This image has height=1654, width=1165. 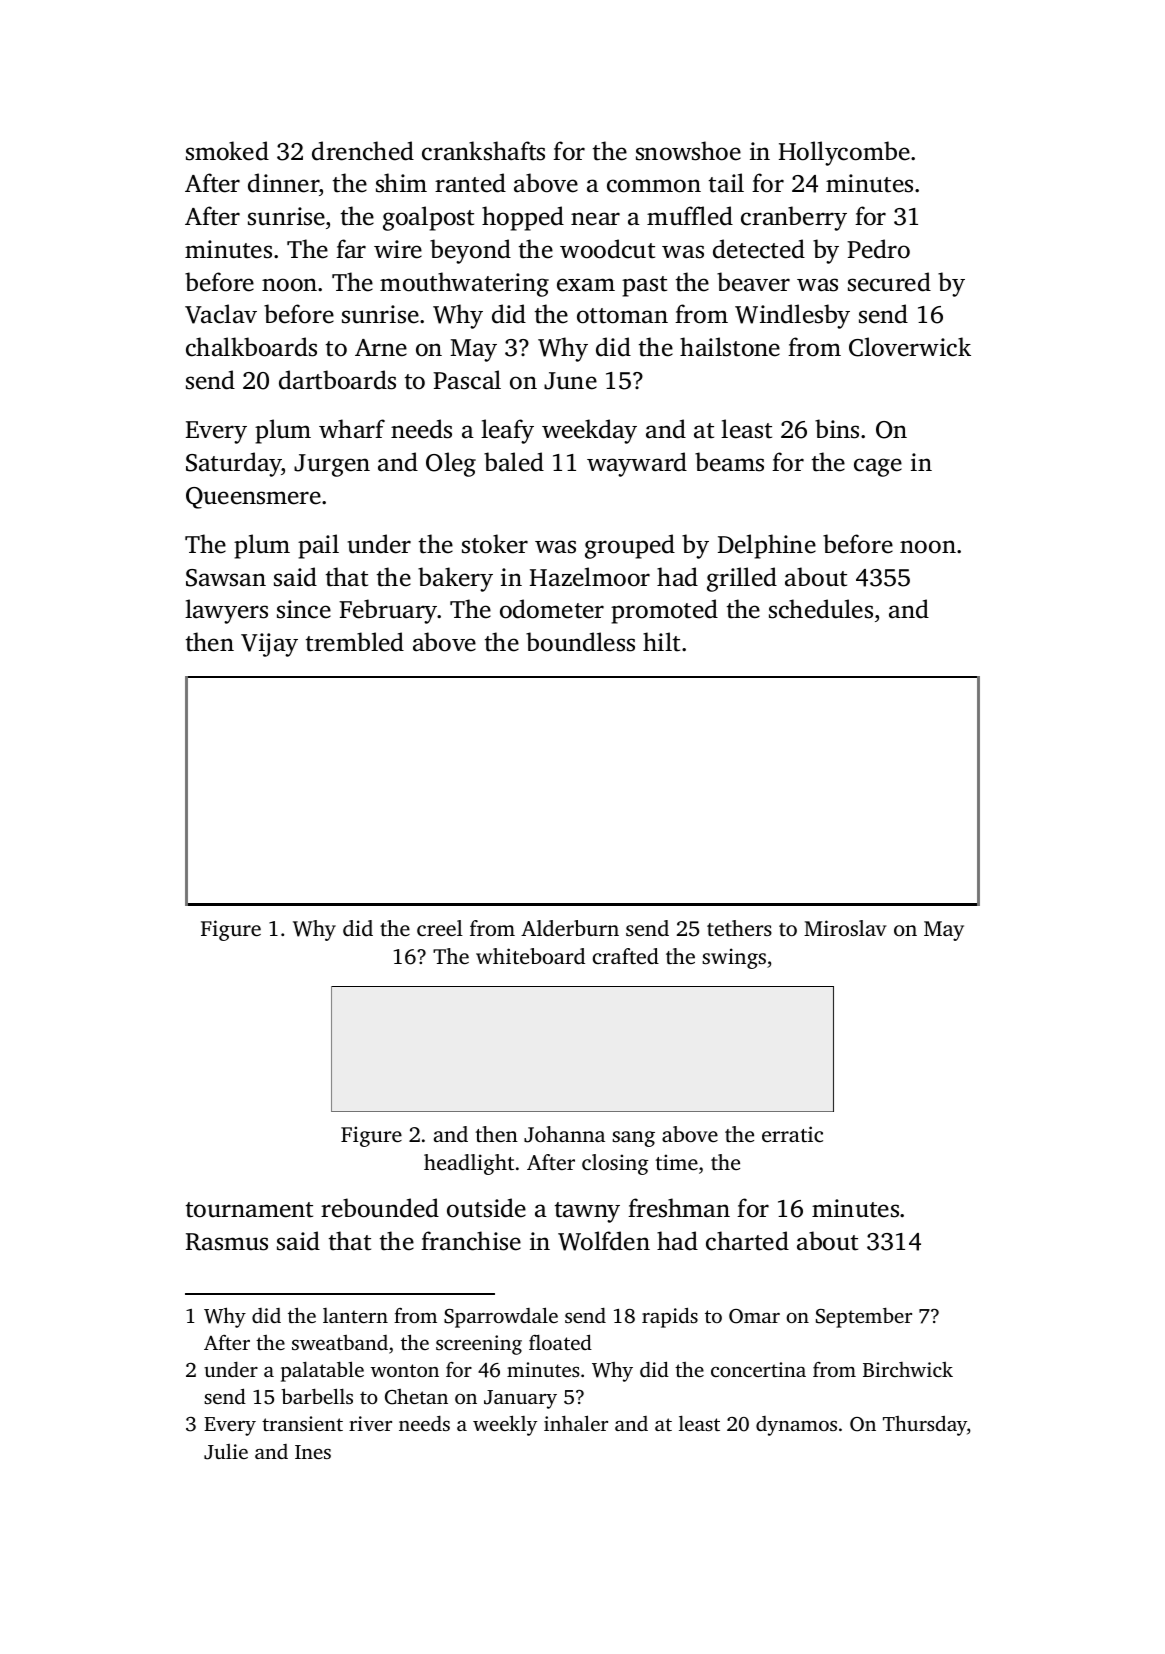 I want to click on Vaclav, so click(x=221, y=314).
